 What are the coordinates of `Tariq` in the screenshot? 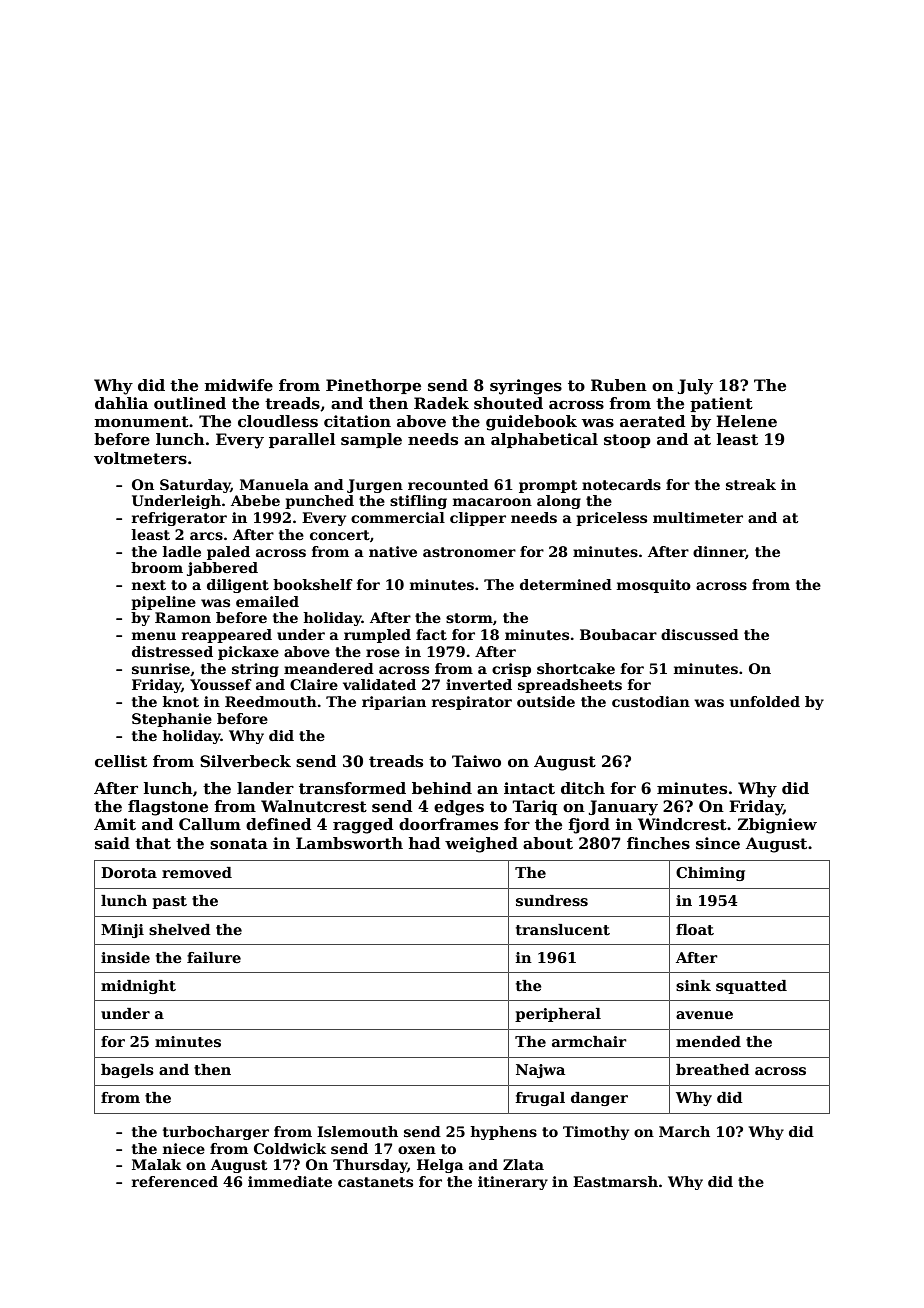 It's located at (534, 807).
